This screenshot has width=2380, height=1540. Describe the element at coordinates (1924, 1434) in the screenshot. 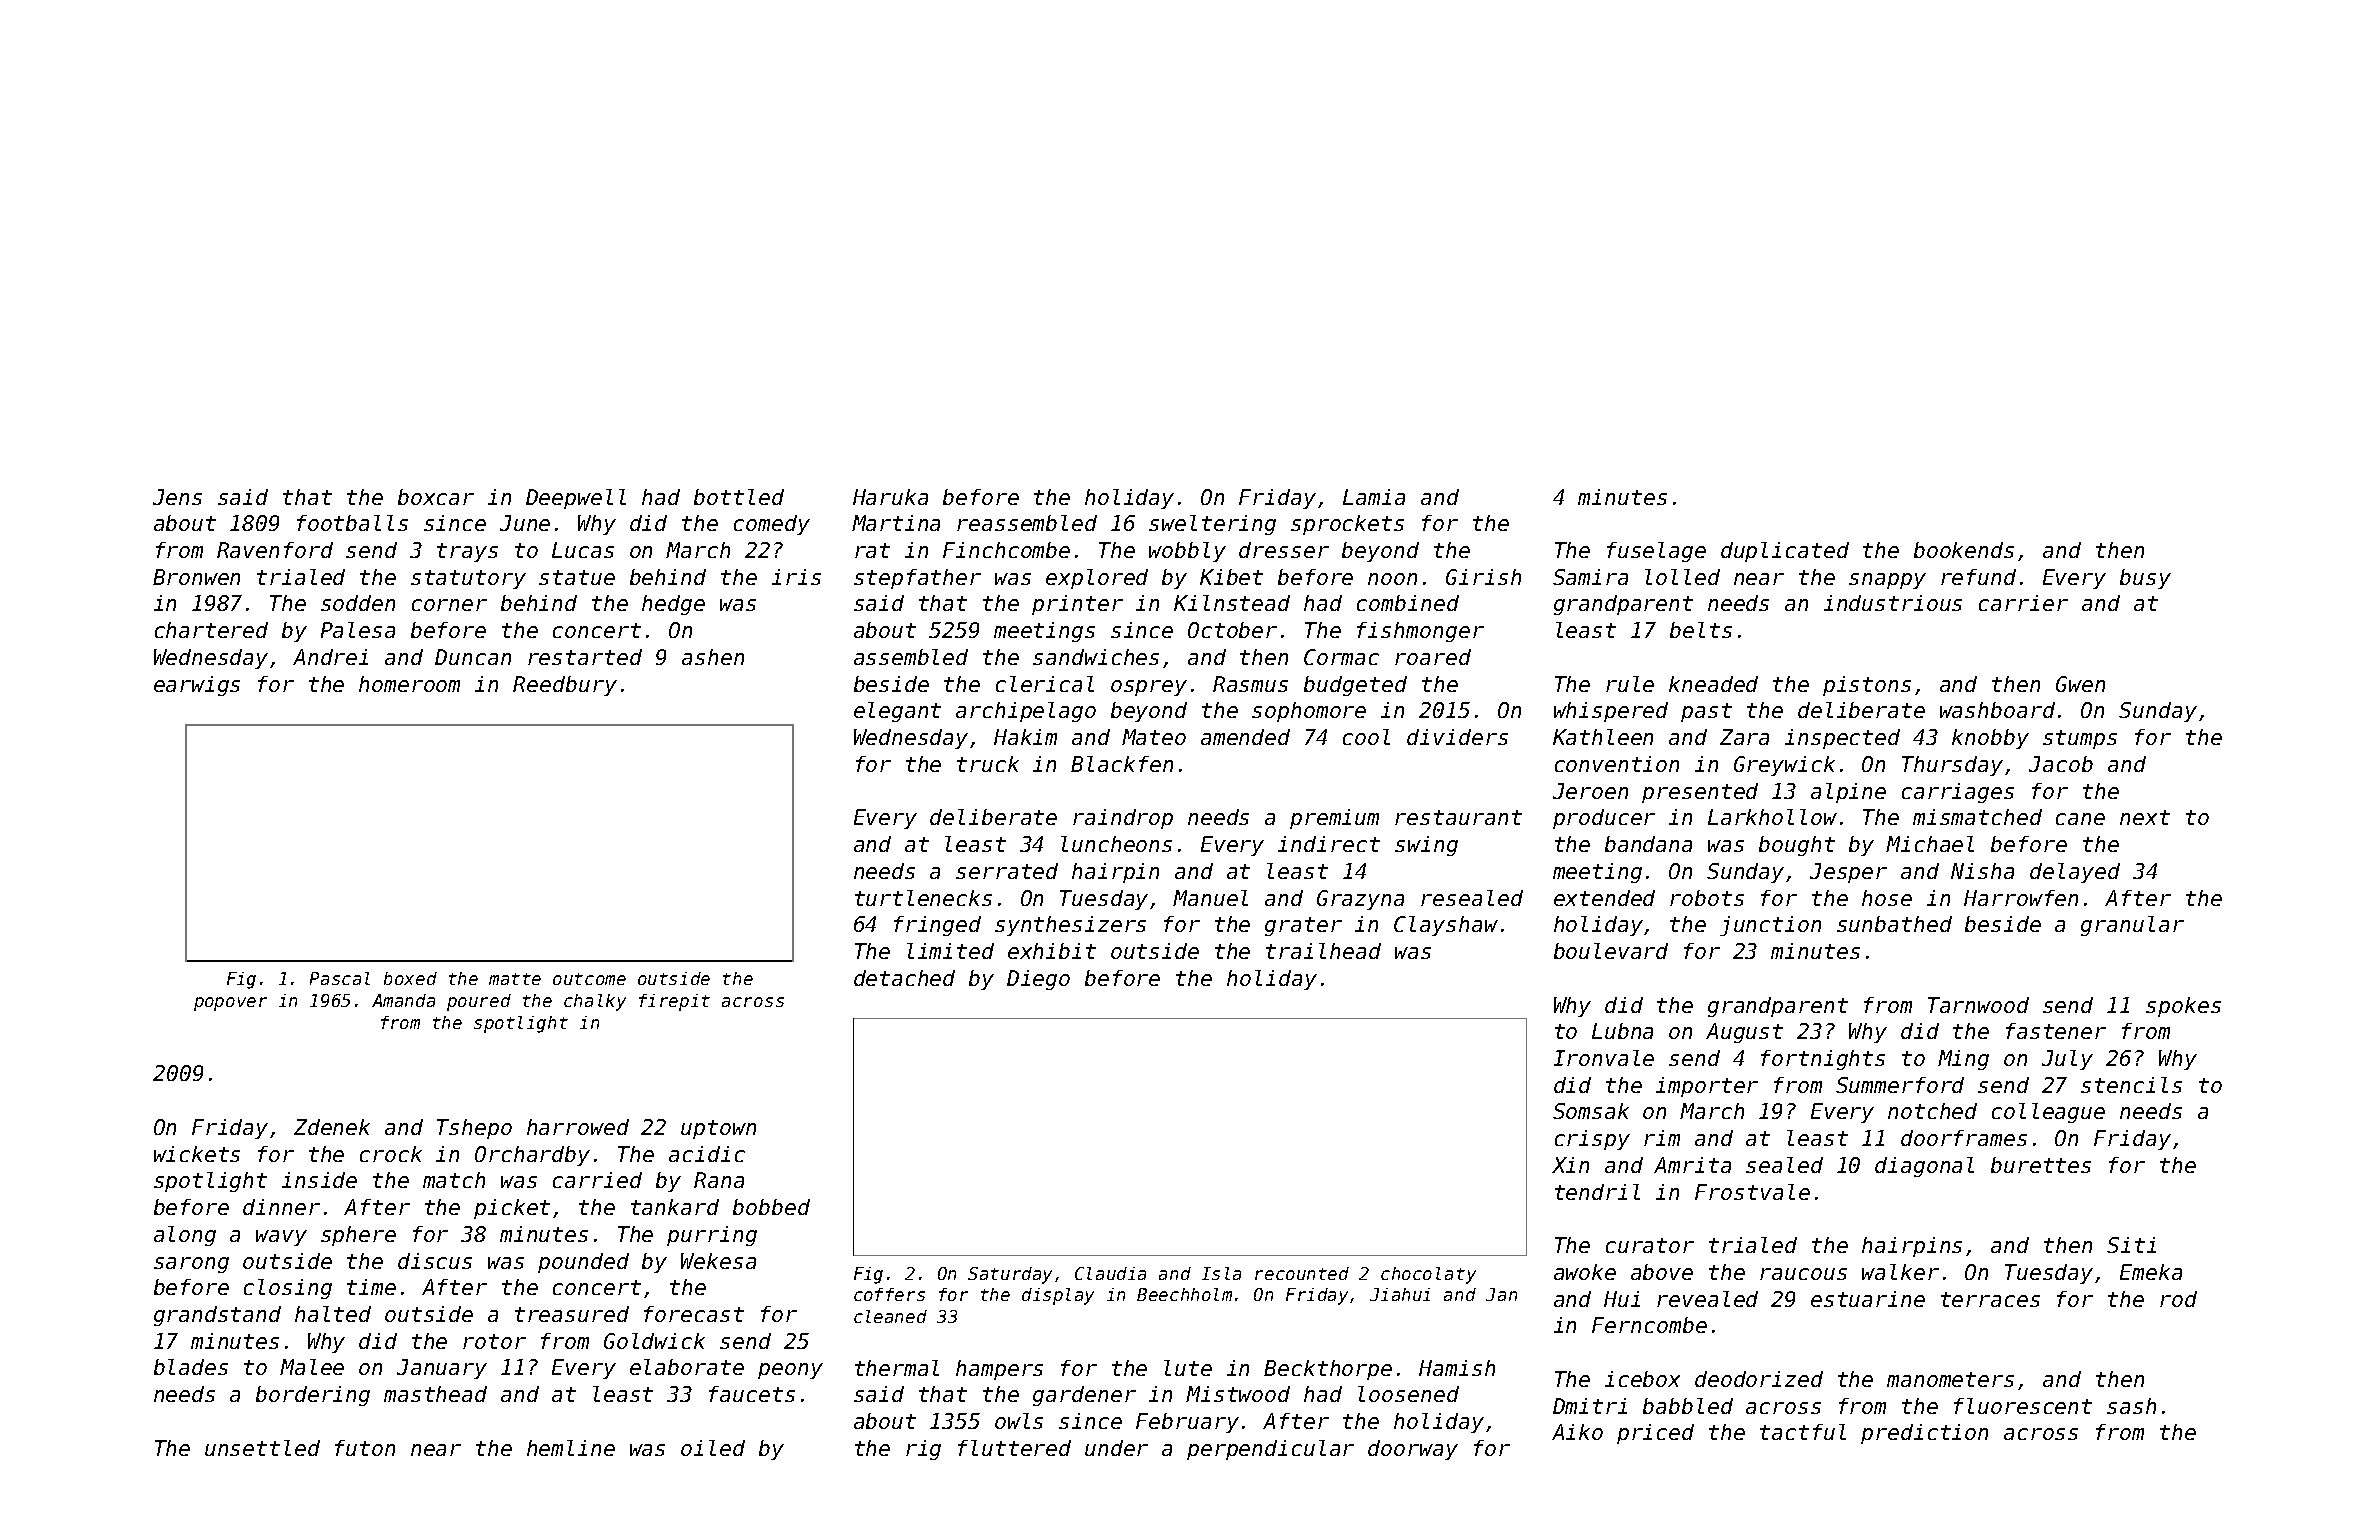

I see `prediction` at that location.
